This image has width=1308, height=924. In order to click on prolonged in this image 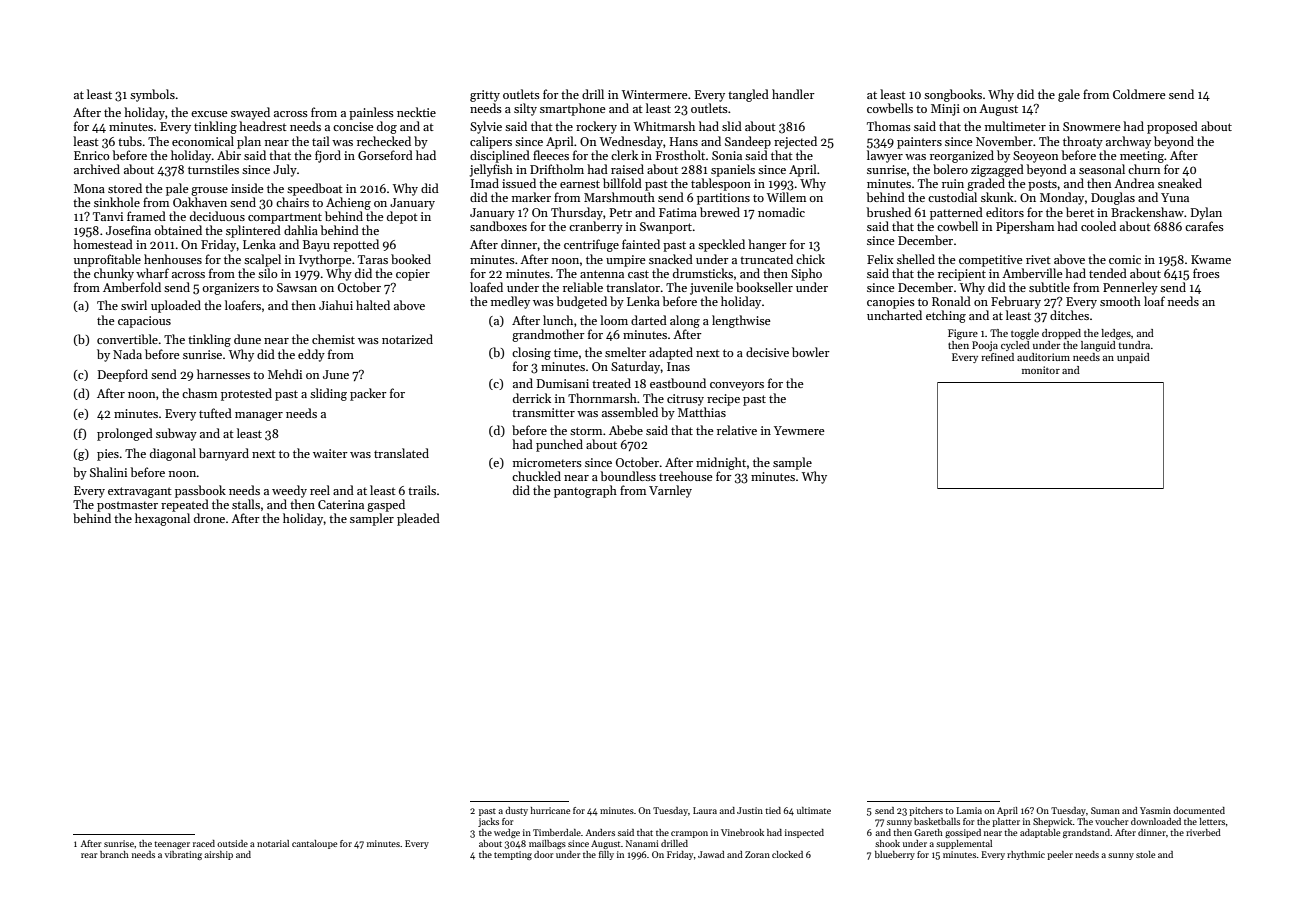, I will do `click(125, 434)`.
